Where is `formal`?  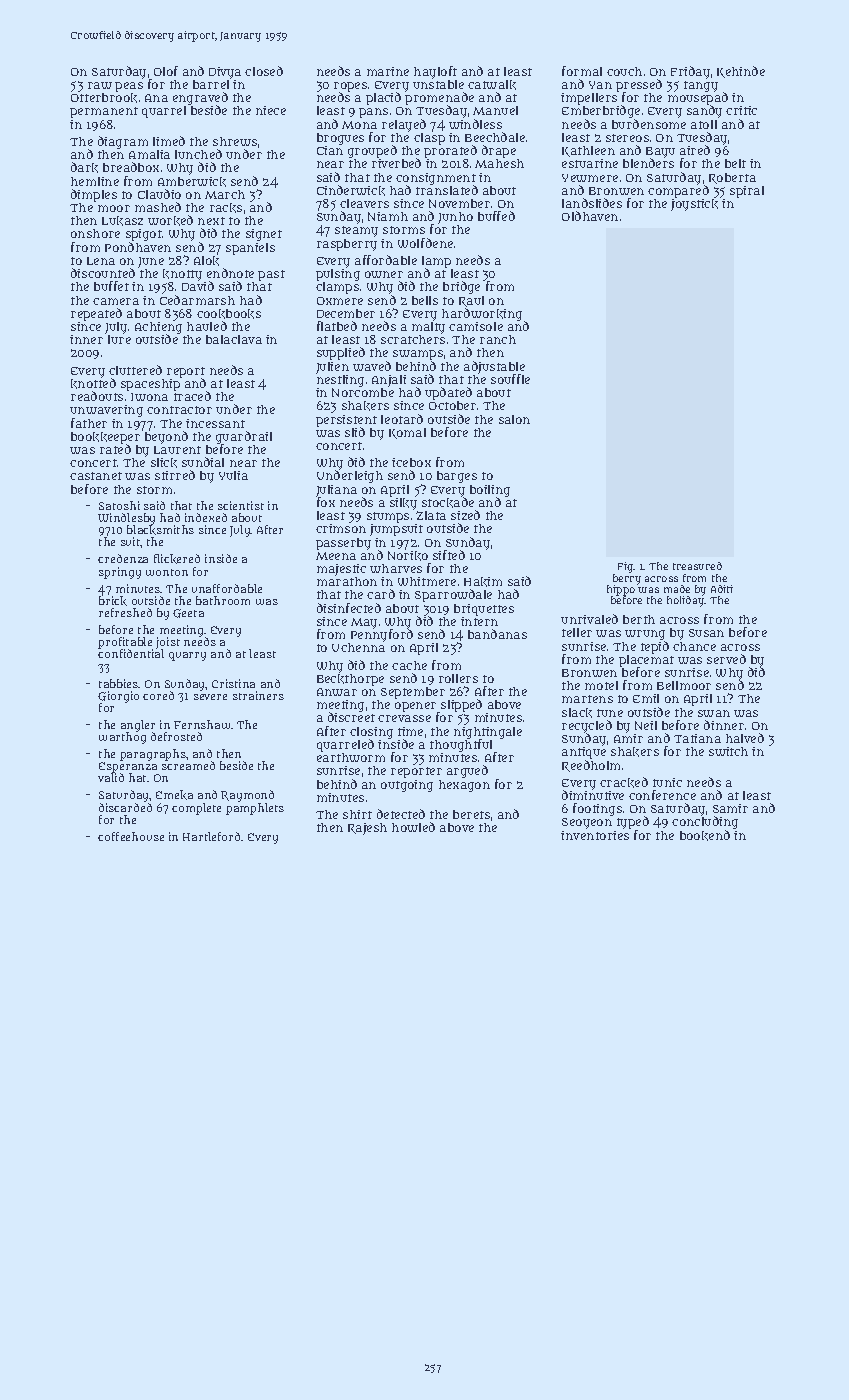
formal is located at coordinates (582, 71).
